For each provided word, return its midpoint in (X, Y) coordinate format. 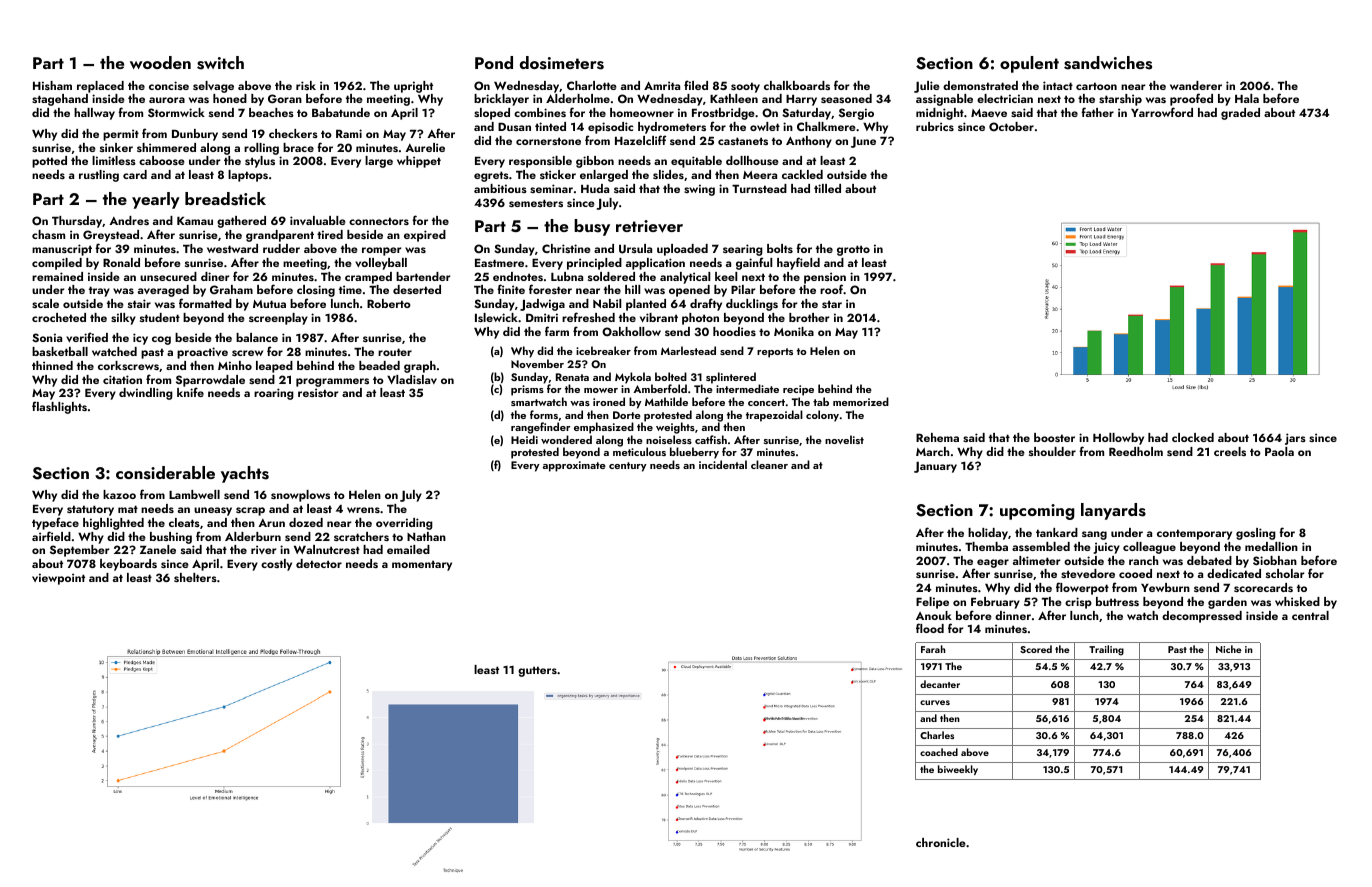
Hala (1247, 98)
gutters (537, 671)
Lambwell (194, 494)
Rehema (937, 437)
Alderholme (578, 98)
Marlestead (688, 350)
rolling (261, 149)
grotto (853, 250)
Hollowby (1118, 439)
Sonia (47, 337)
